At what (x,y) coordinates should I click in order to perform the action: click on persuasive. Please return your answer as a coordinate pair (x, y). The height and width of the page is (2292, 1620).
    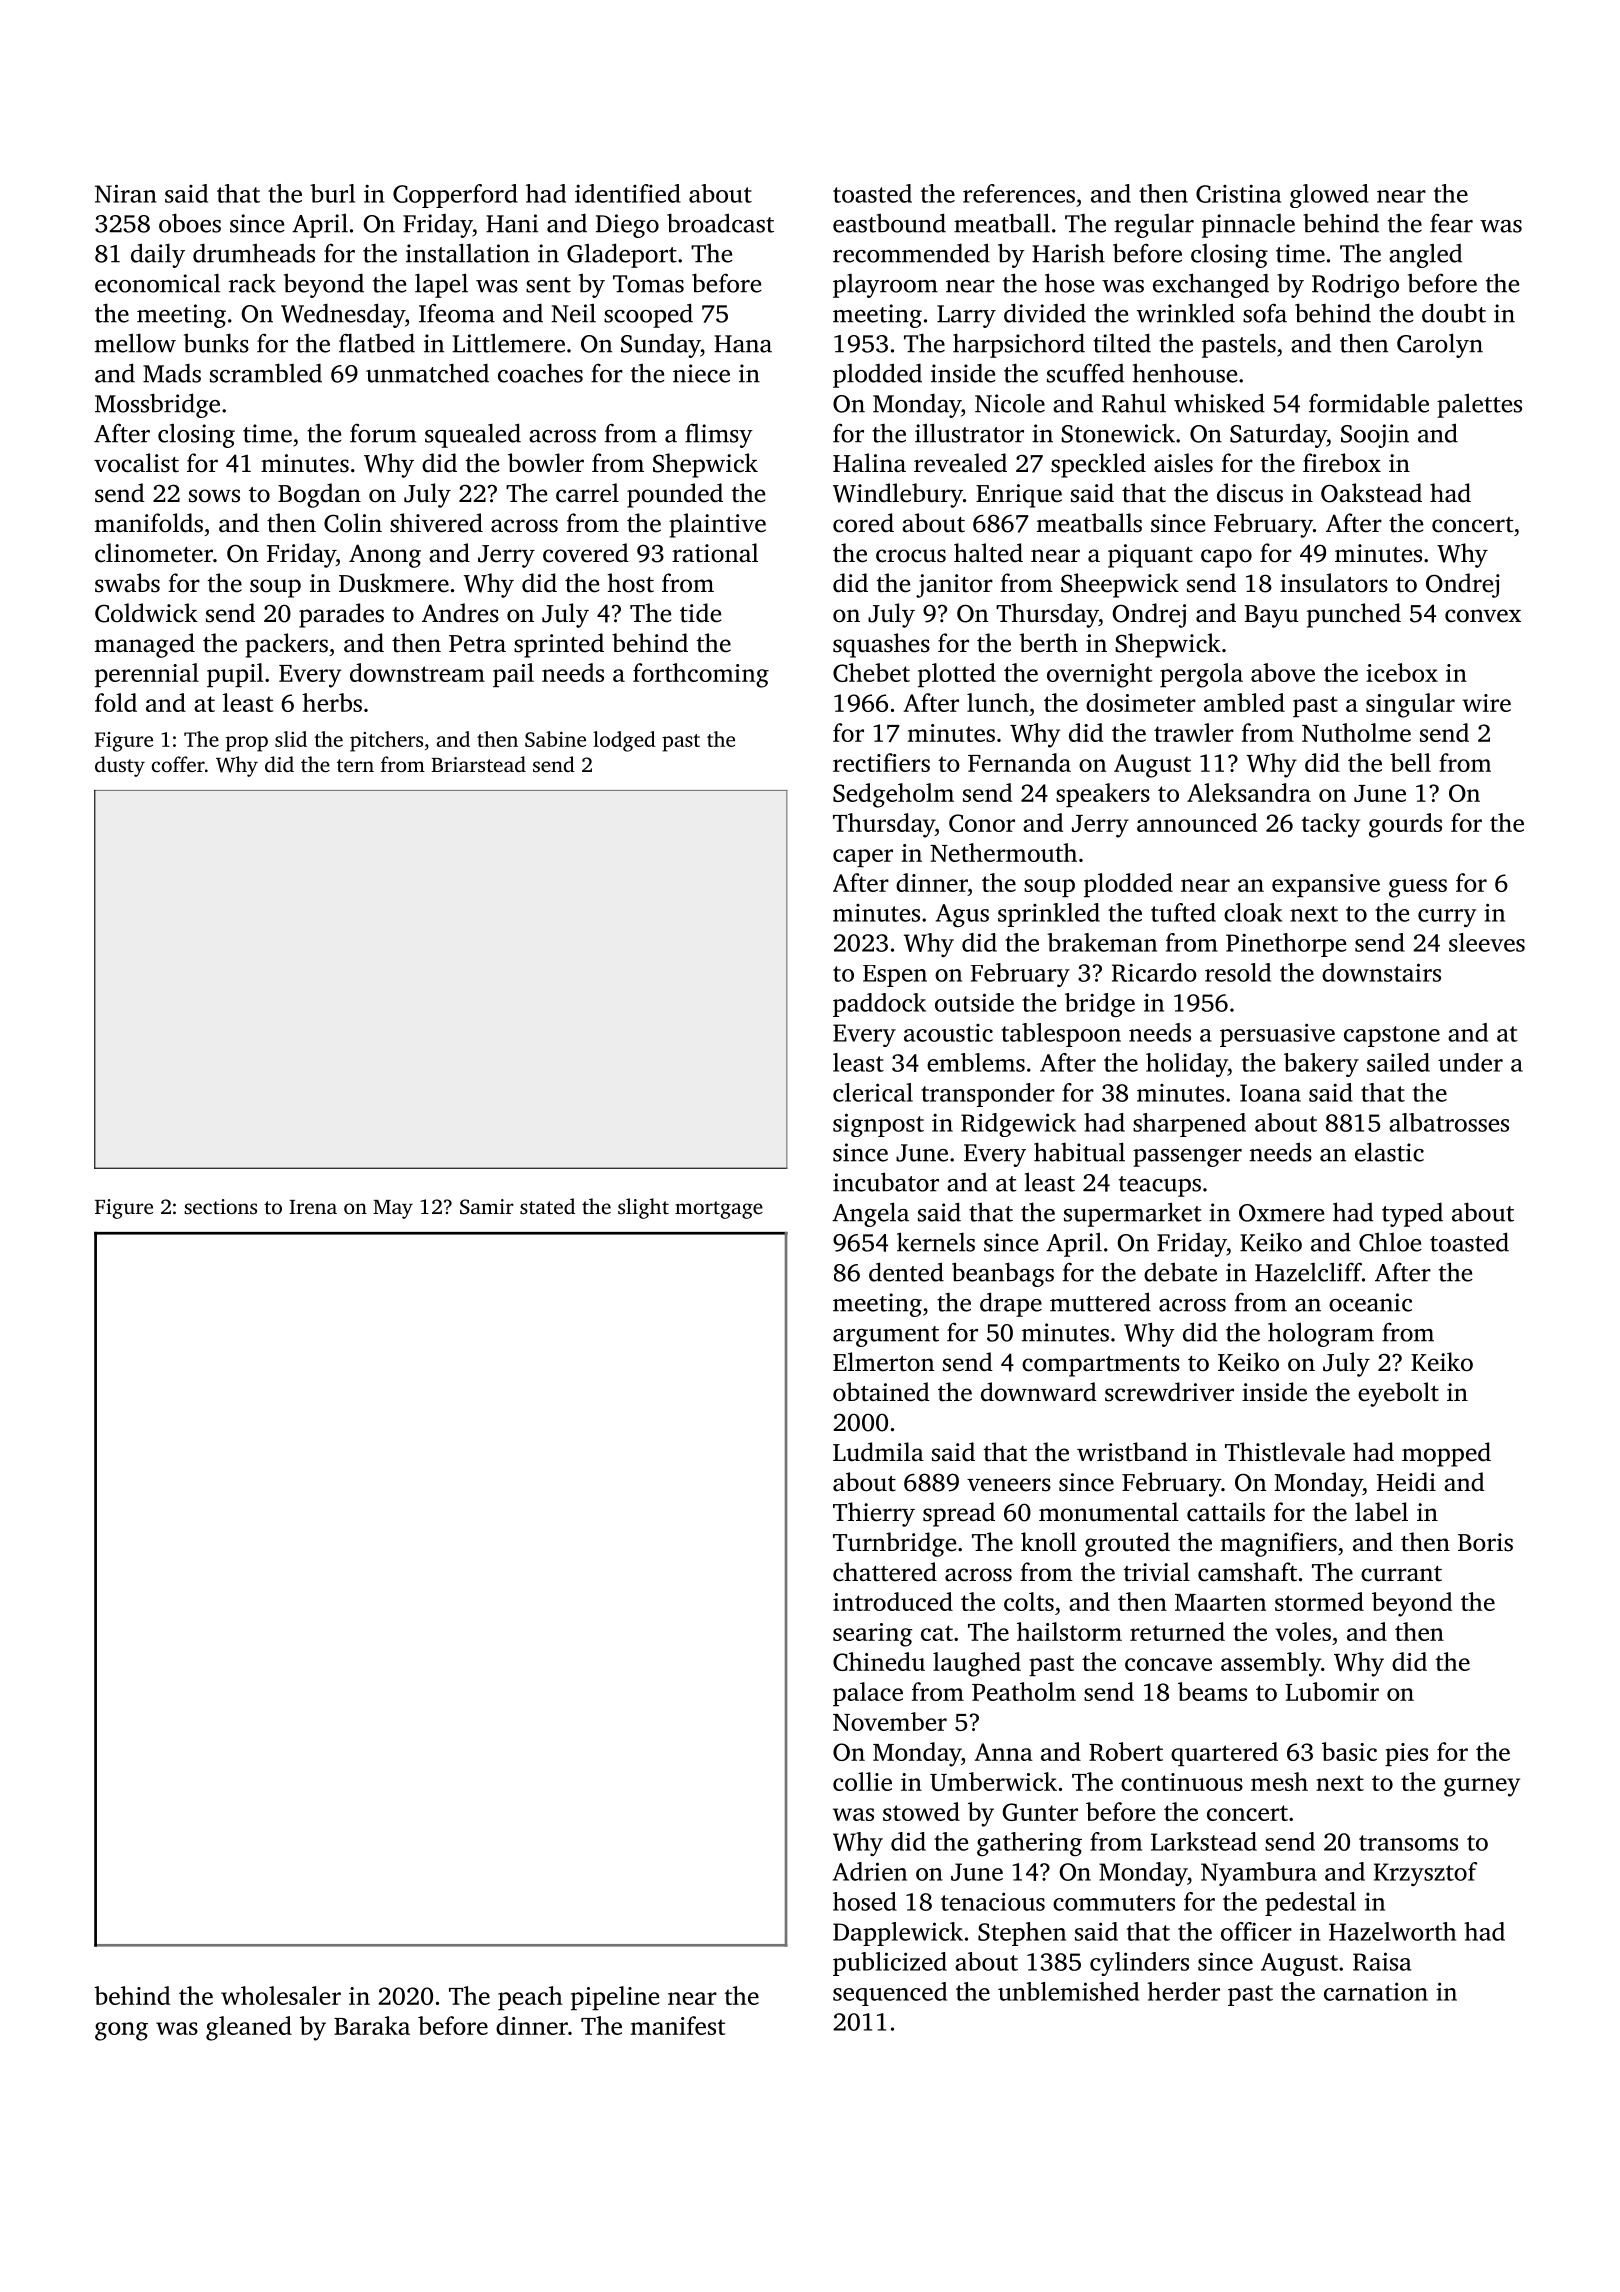
    Looking at the image, I should click on (1277, 1035).
